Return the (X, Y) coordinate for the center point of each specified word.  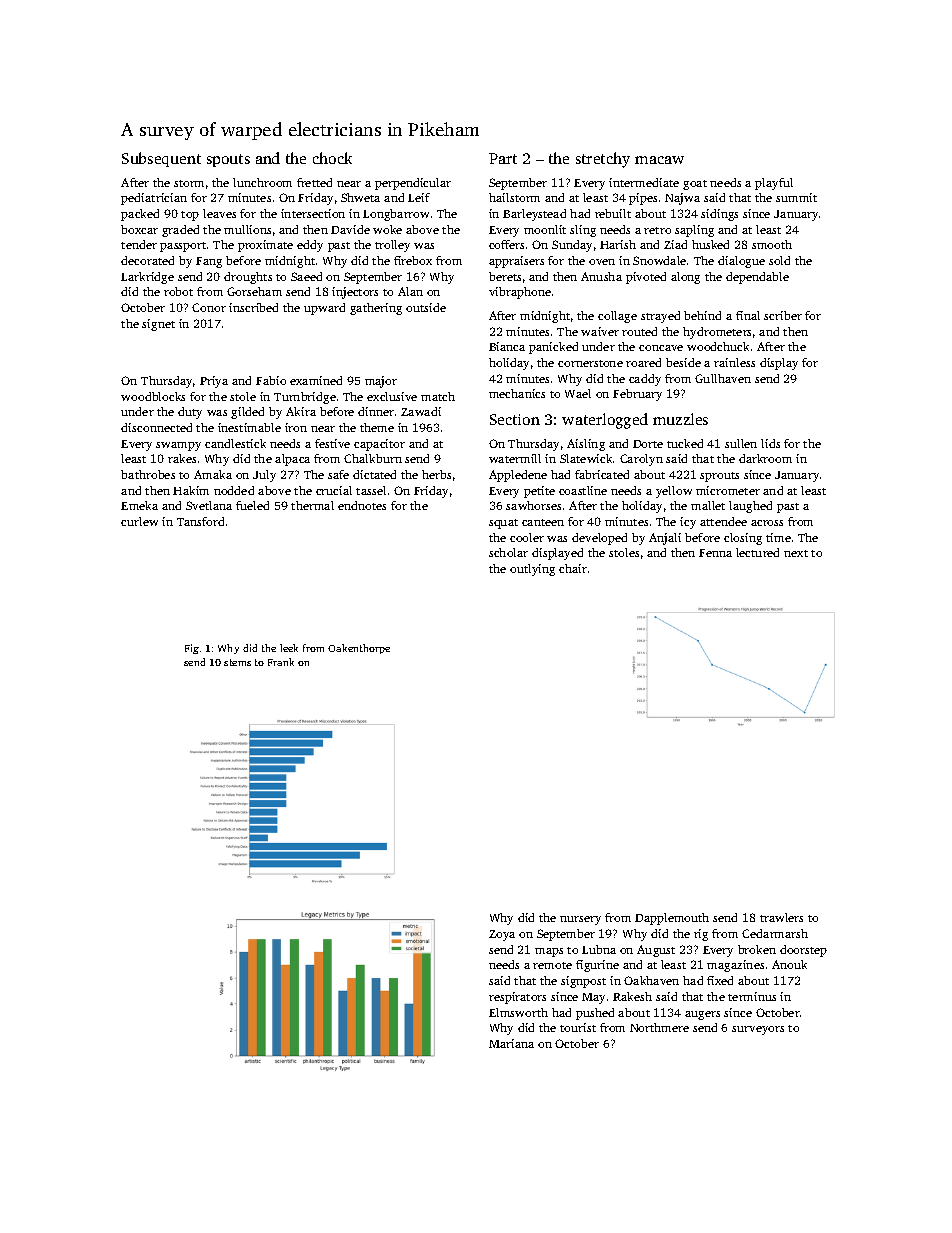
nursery (580, 920)
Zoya (502, 935)
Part (503, 158)
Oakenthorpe (359, 649)
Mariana (511, 1043)
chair (573, 568)
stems (237, 662)
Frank (281, 662)
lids (770, 443)
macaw (659, 160)
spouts (228, 160)
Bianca (507, 346)
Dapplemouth (672, 919)
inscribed (253, 307)
